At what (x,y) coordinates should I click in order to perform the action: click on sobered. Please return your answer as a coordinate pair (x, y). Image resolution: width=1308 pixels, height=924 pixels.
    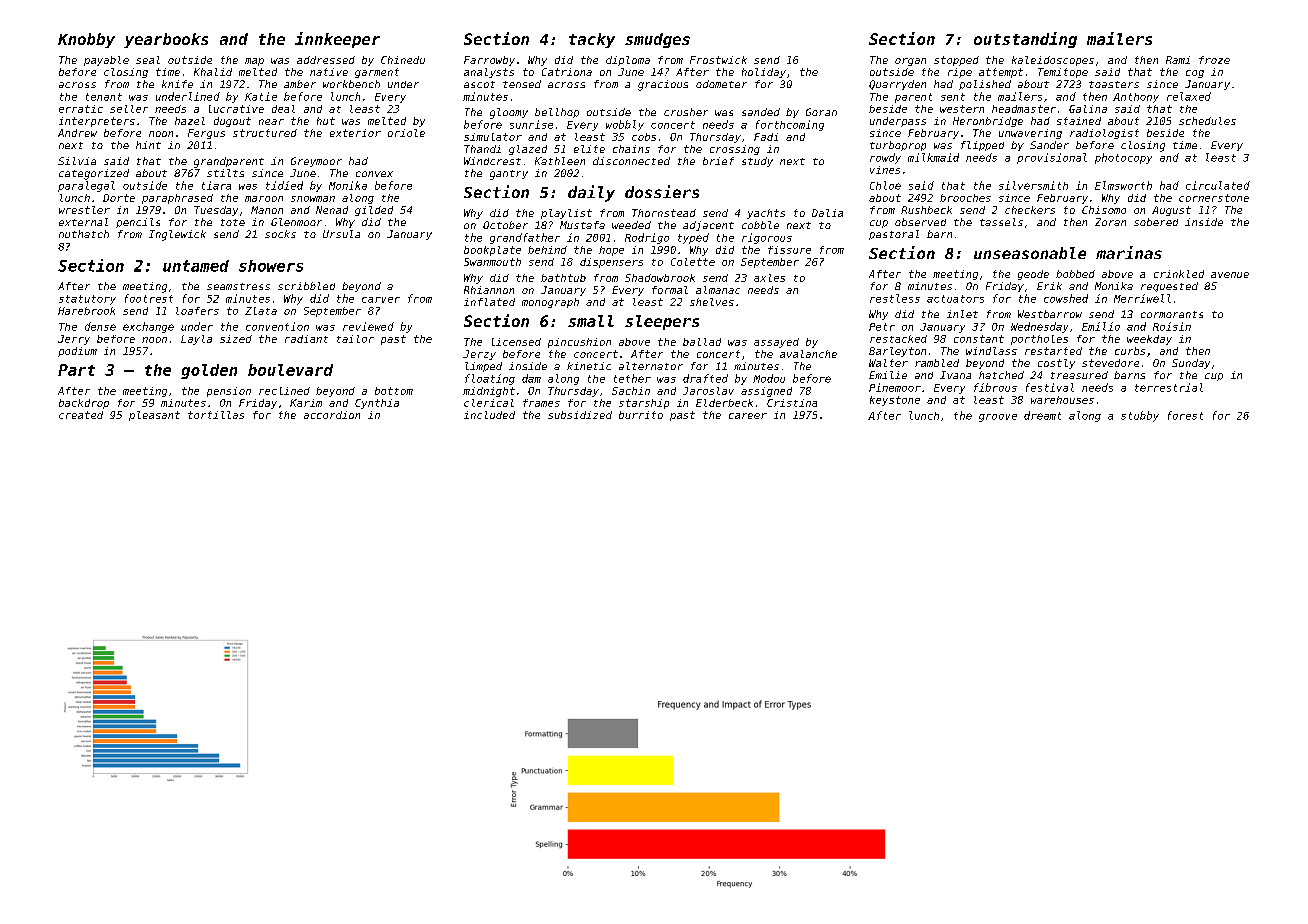
    Looking at the image, I should click on (1156, 222).
